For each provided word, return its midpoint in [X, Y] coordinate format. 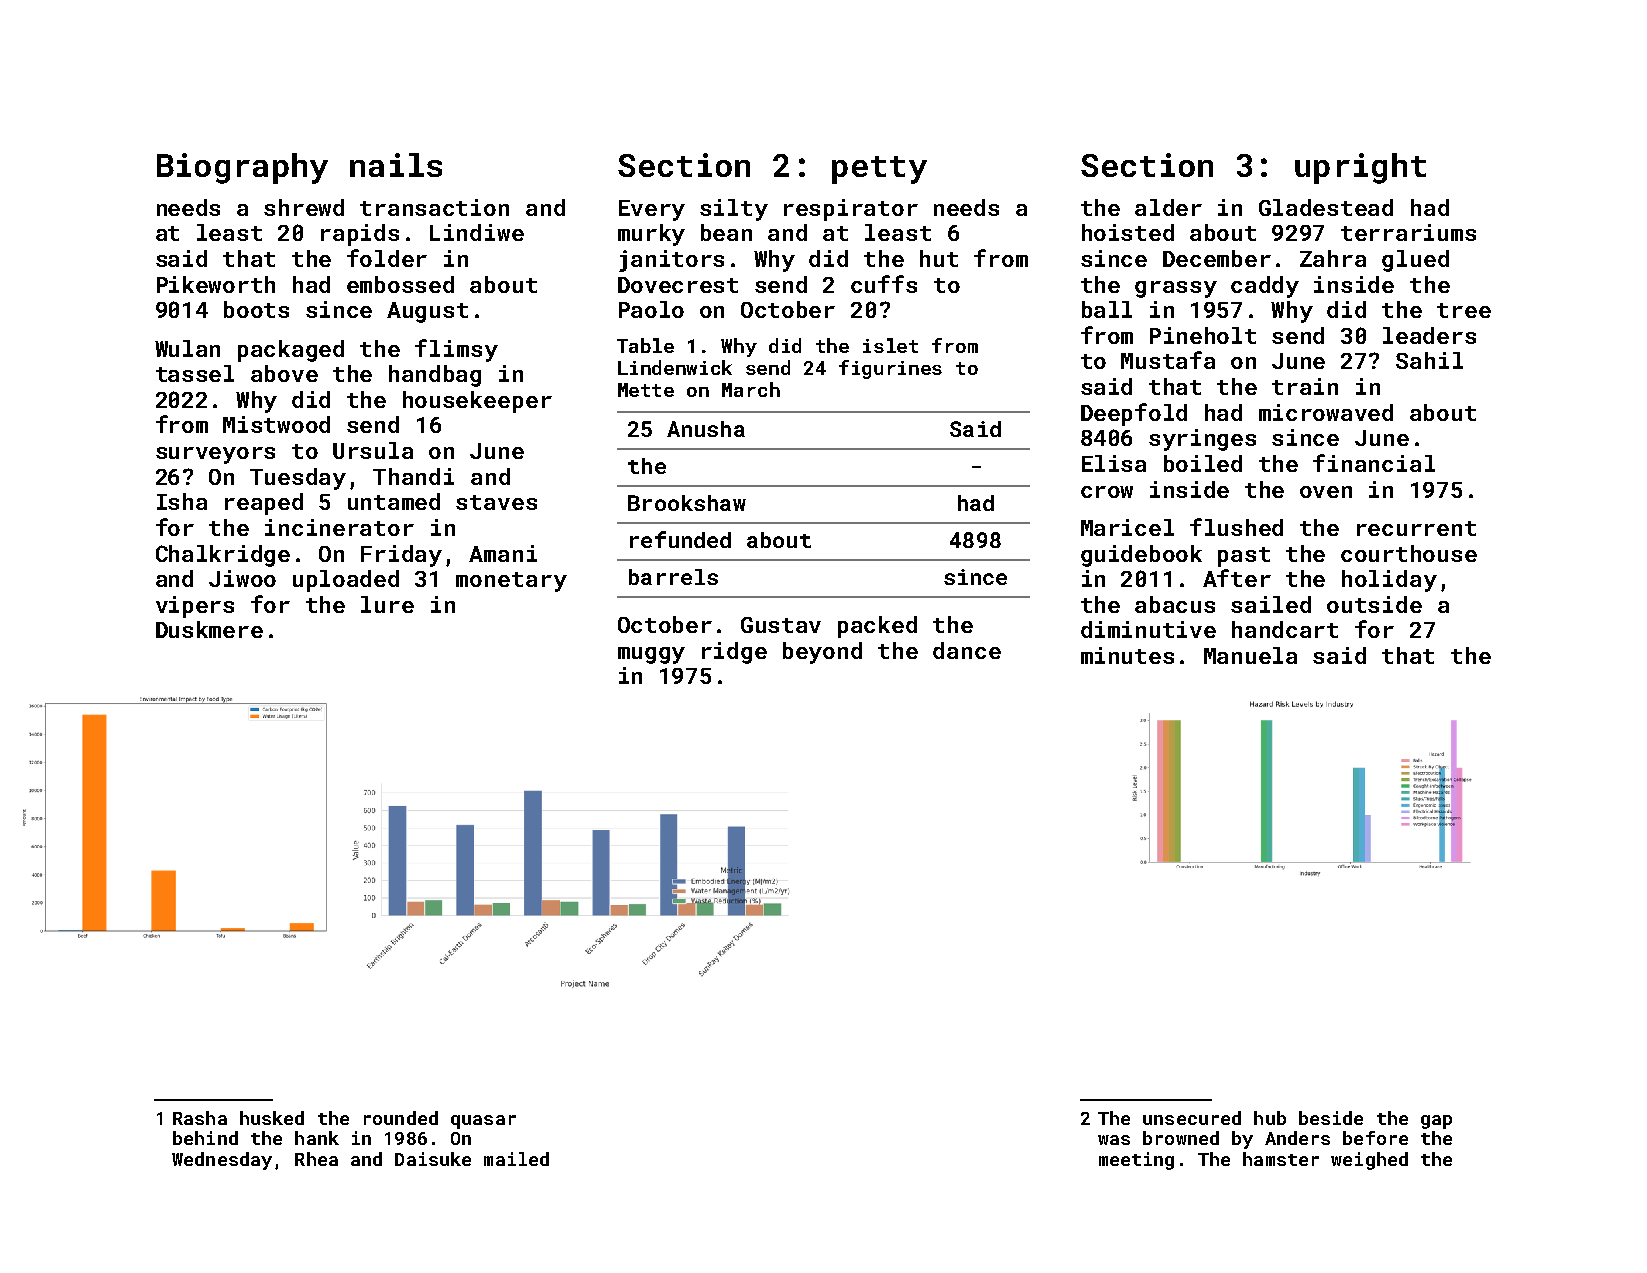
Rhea [316, 1159]
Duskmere [209, 629]
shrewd [304, 207]
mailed [516, 1159]
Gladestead [1326, 207]
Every [652, 210]
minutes [1127, 655]
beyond [822, 653]
